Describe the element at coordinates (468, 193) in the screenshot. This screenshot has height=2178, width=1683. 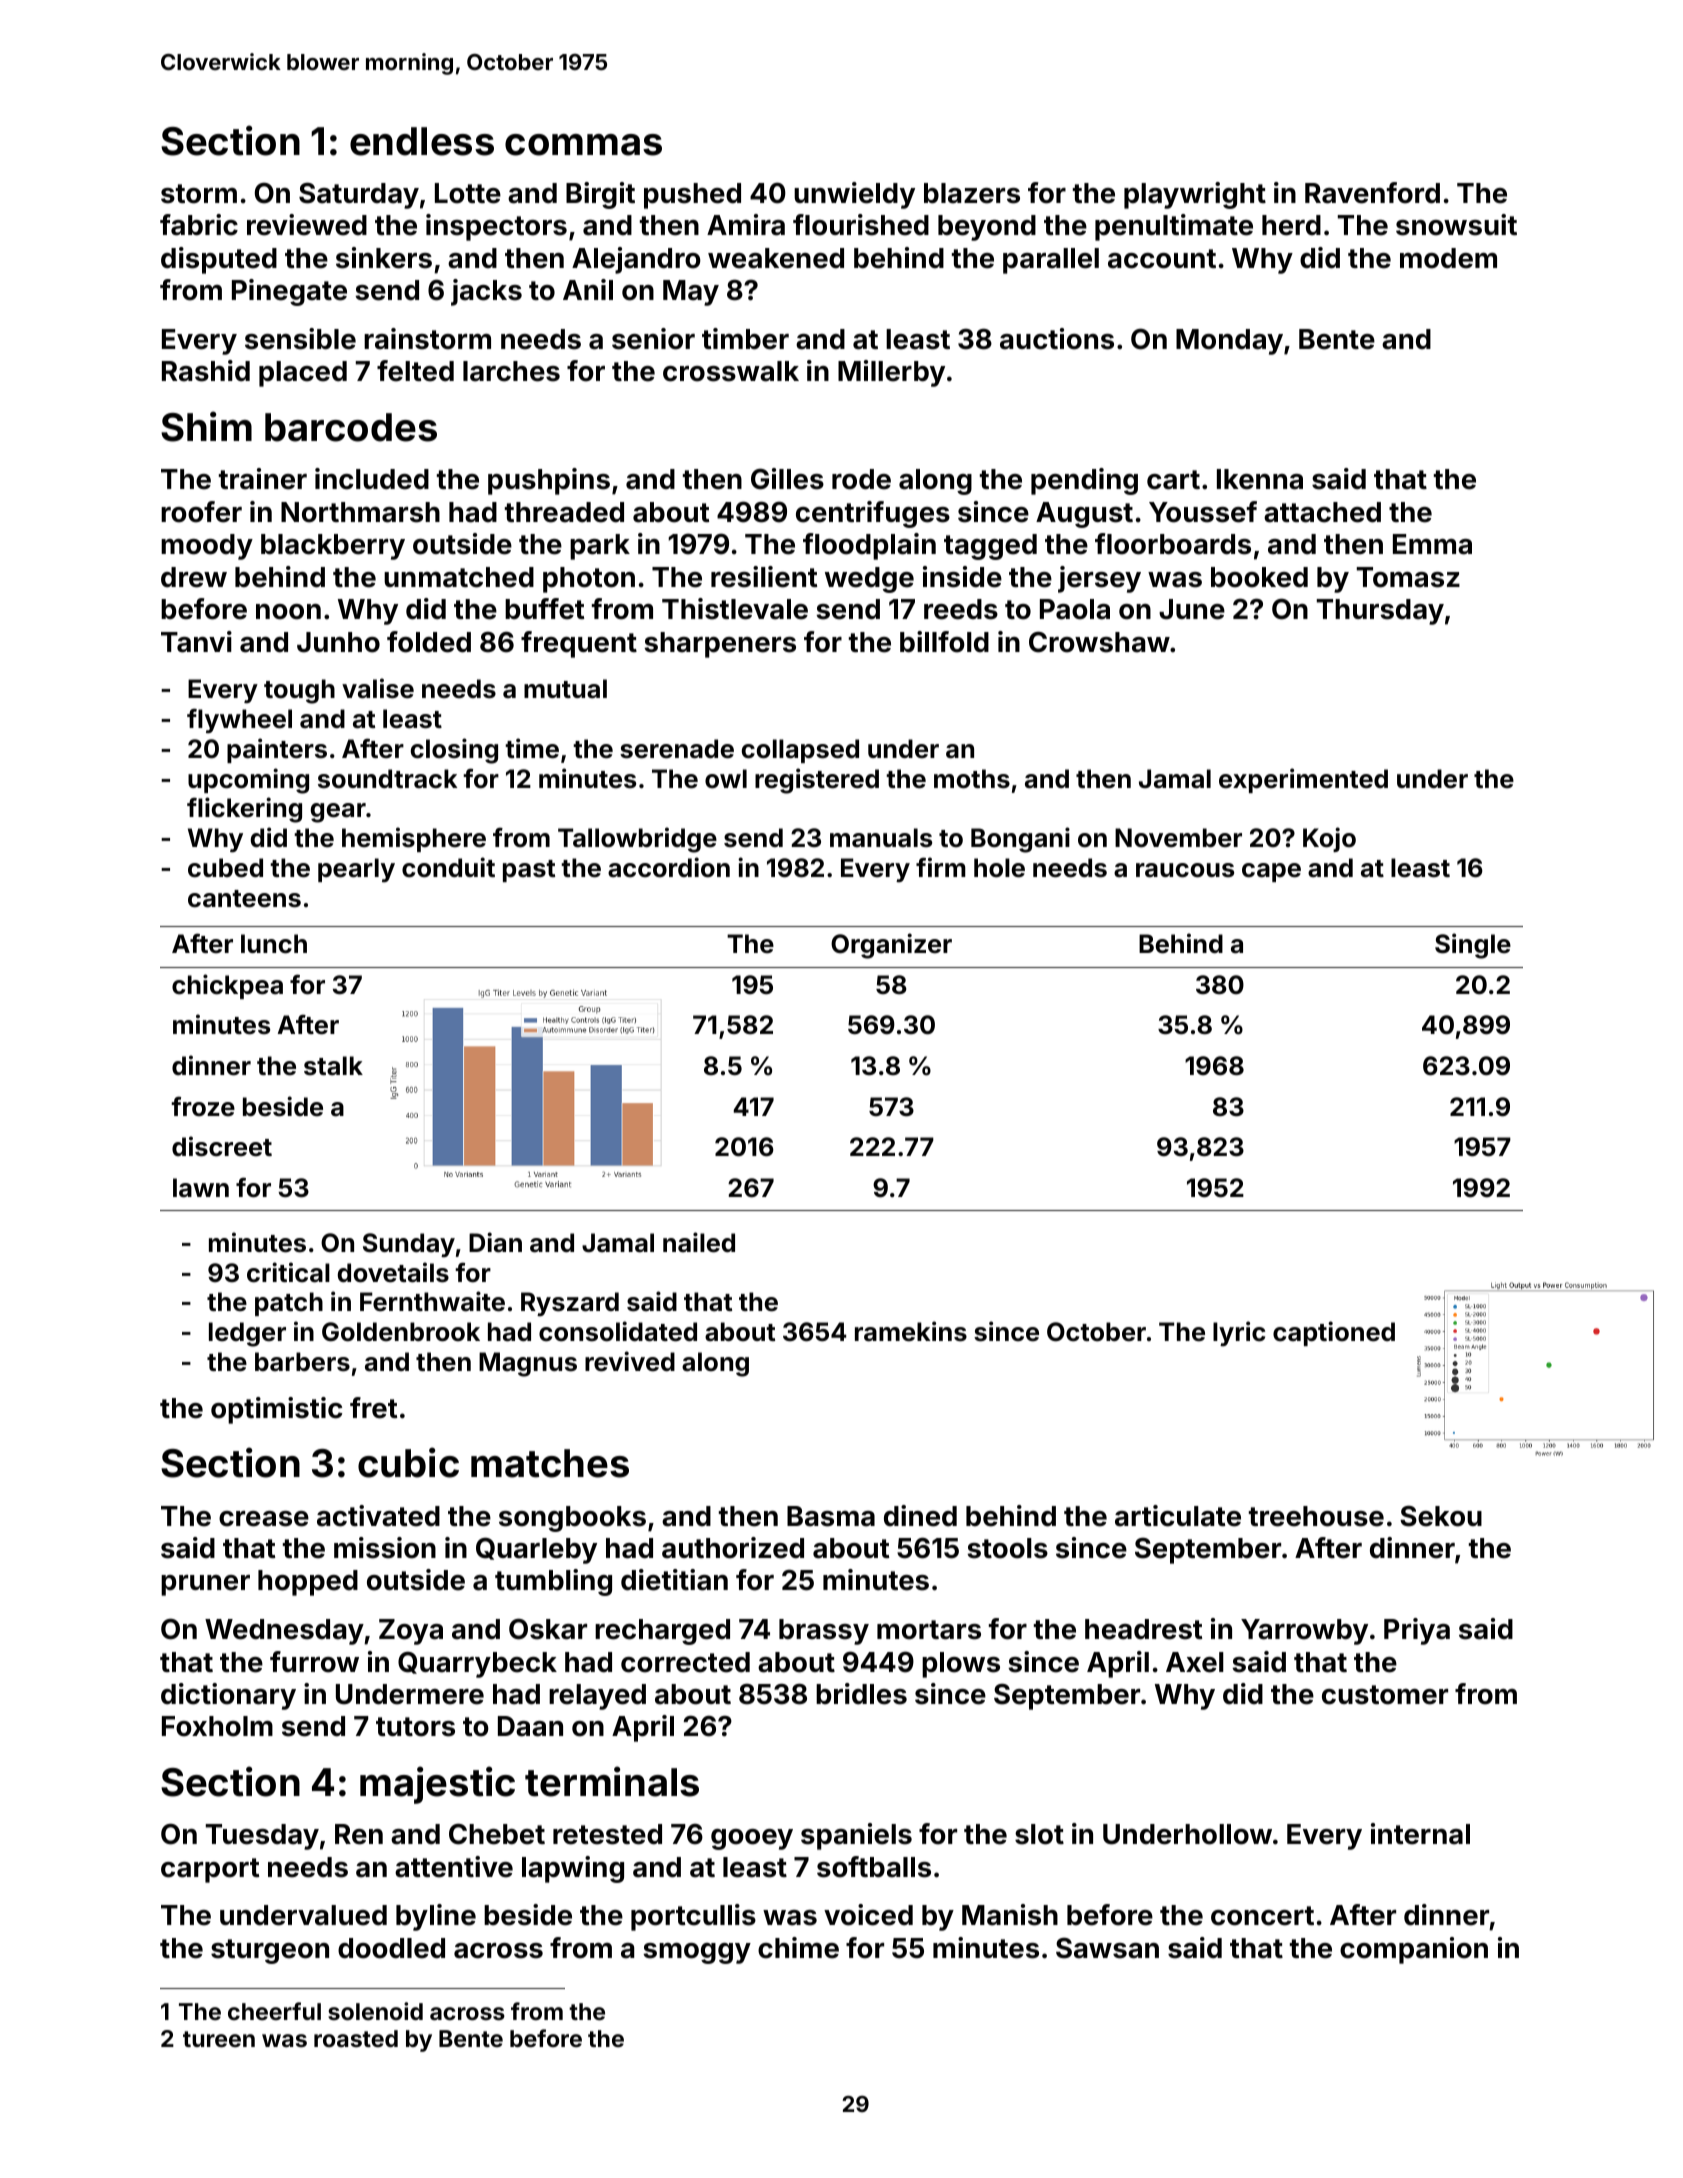
I see `Lotte` at that location.
